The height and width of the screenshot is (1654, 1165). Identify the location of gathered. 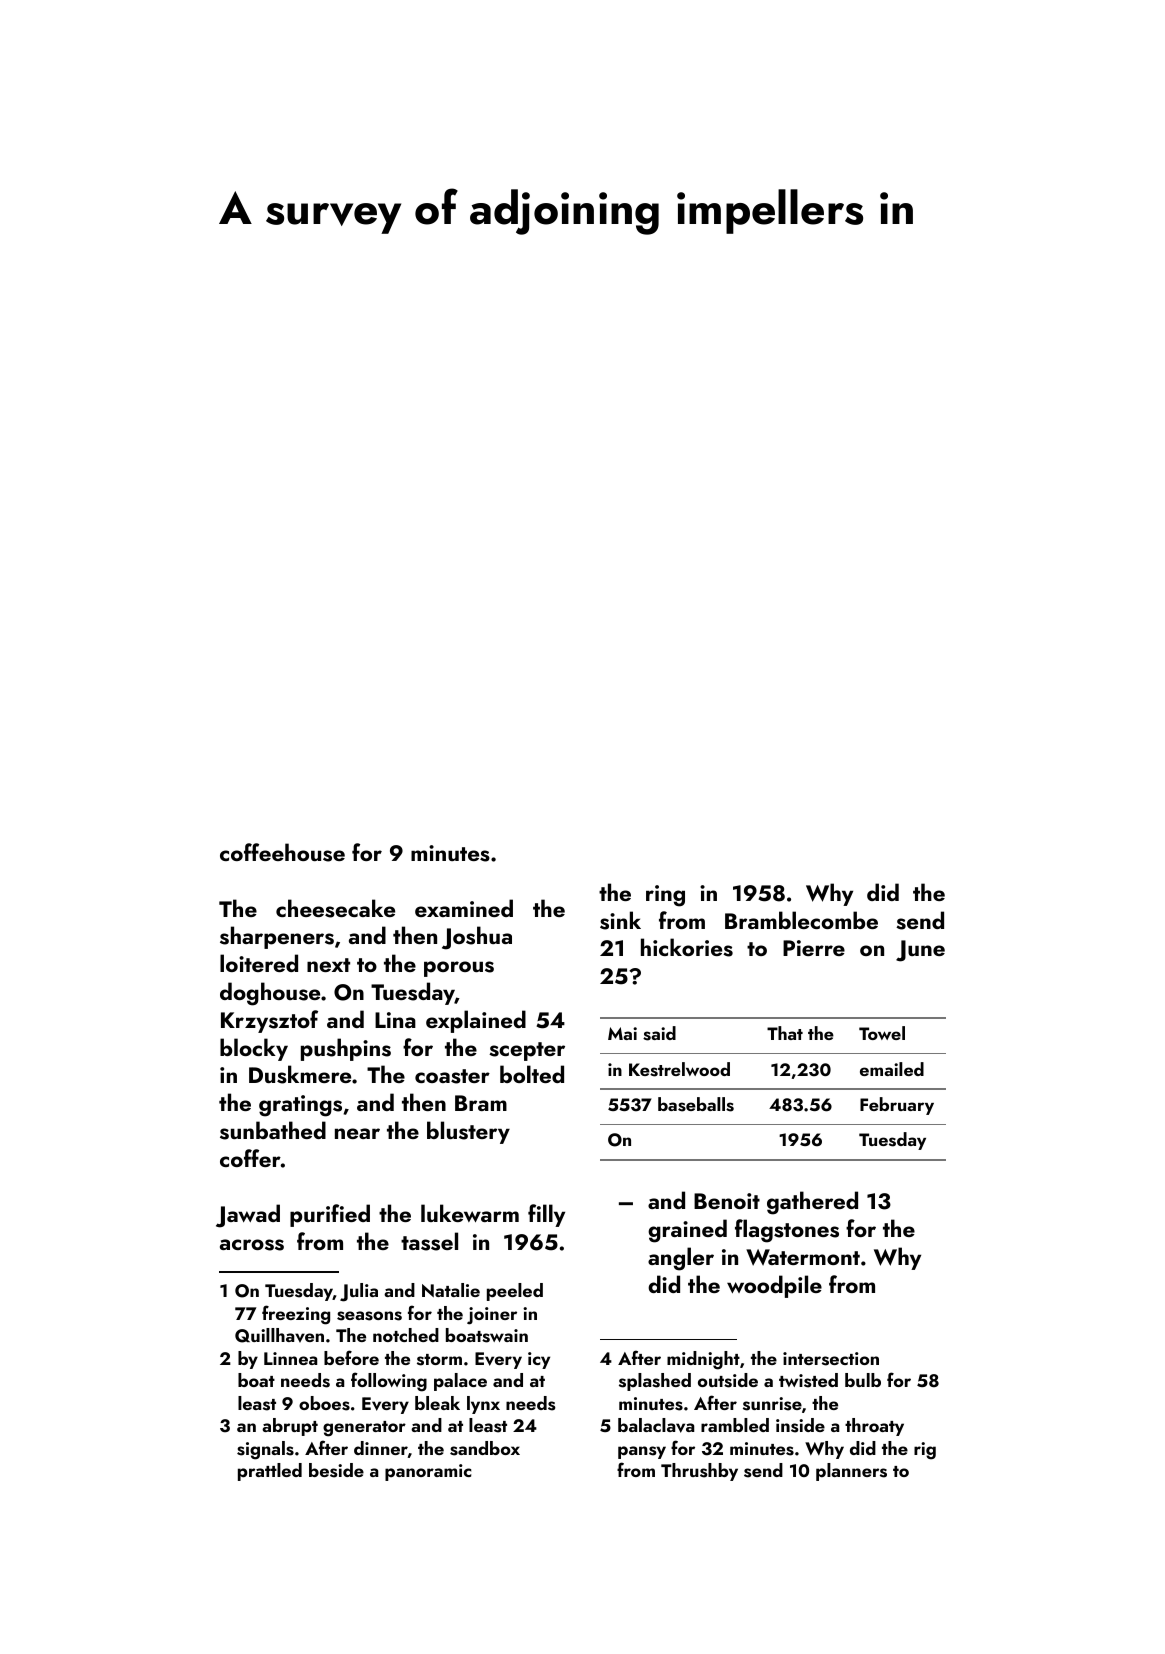
(812, 1203).
